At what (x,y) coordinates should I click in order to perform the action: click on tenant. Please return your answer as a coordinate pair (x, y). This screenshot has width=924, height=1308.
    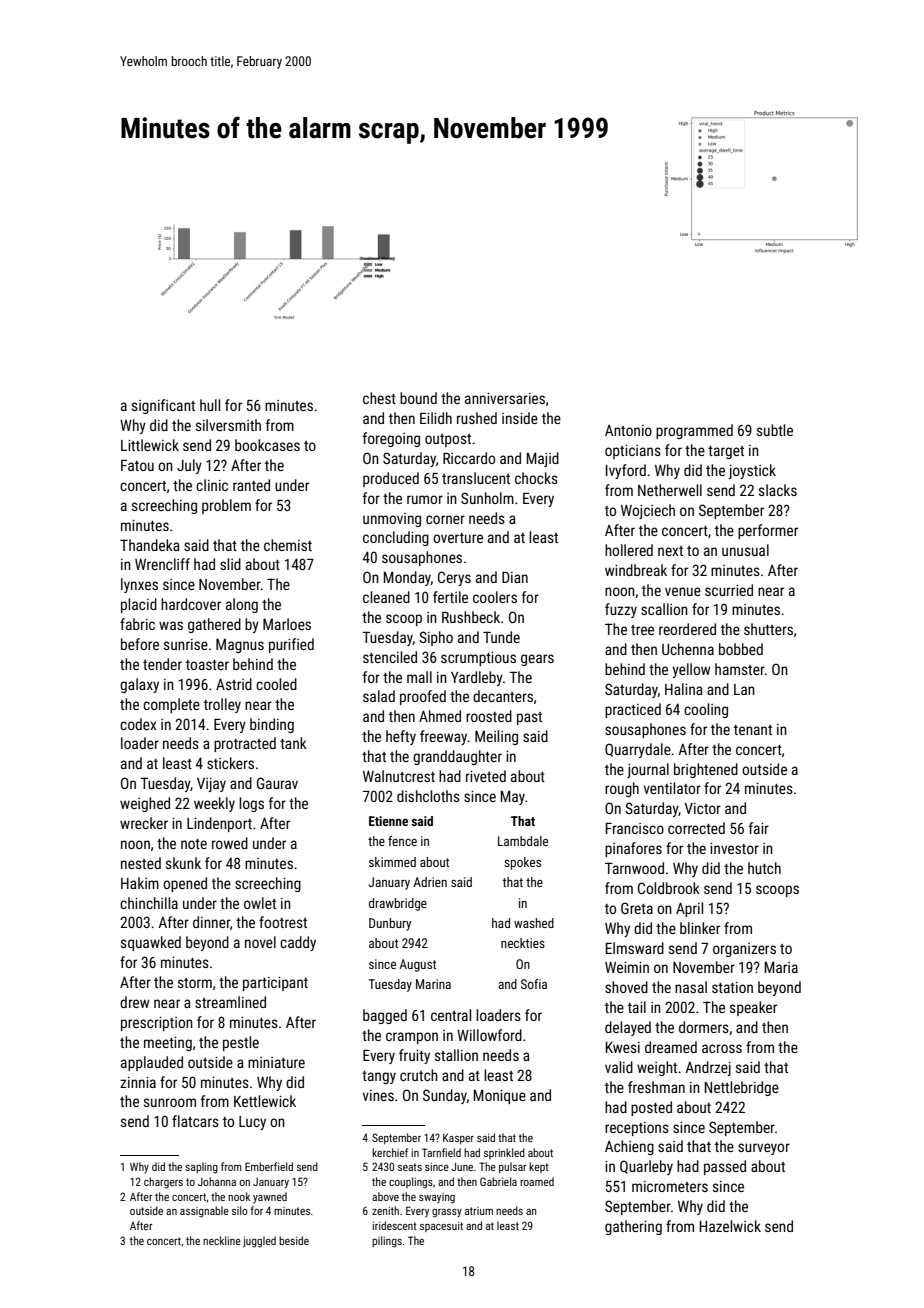
    Looking at the image, I should click on (753, 730).
